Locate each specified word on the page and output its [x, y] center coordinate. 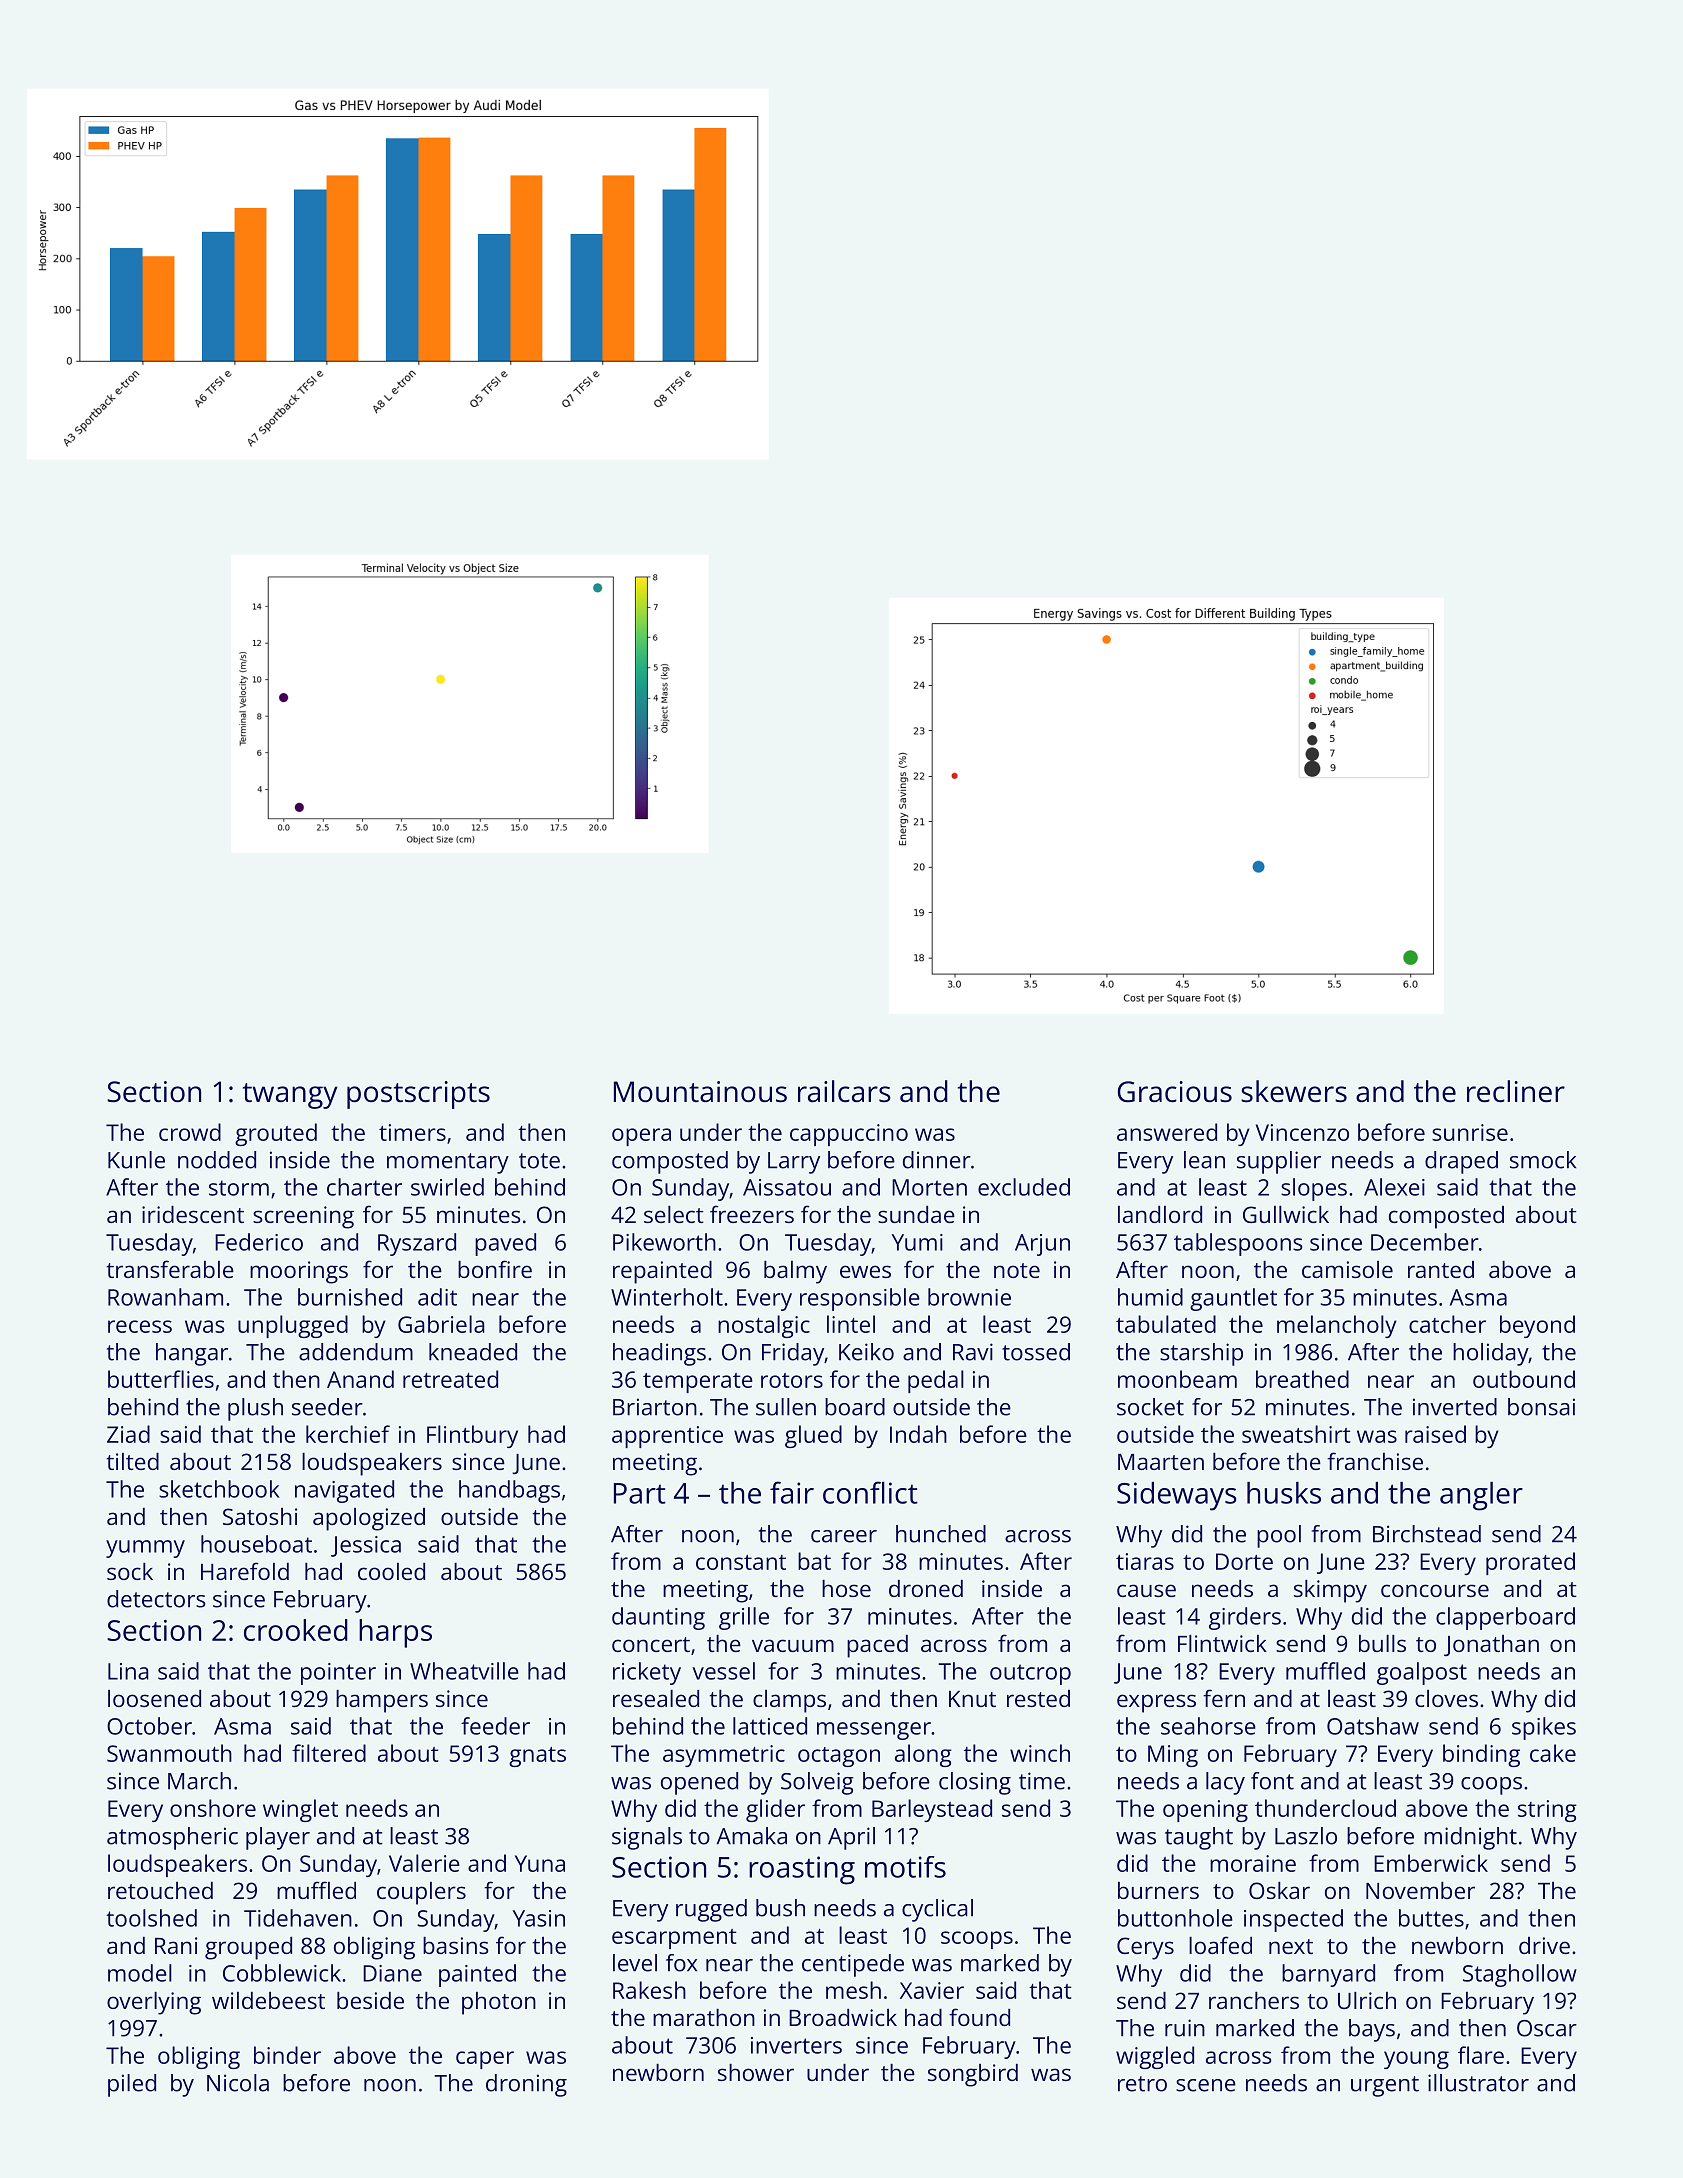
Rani [176, 1945]
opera [641, 1137]
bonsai [1541, 1407]
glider [775, 1810]
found [979, 2017]
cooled [391, 1571]
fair [792, 1492]
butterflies [161, 1379]
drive [1544, 1945]
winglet [300, 1810]
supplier [1279, 1162]
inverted [1455, 1407]
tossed [1036, 1352]
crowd [190, 1132]
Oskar [1279, 1890]
